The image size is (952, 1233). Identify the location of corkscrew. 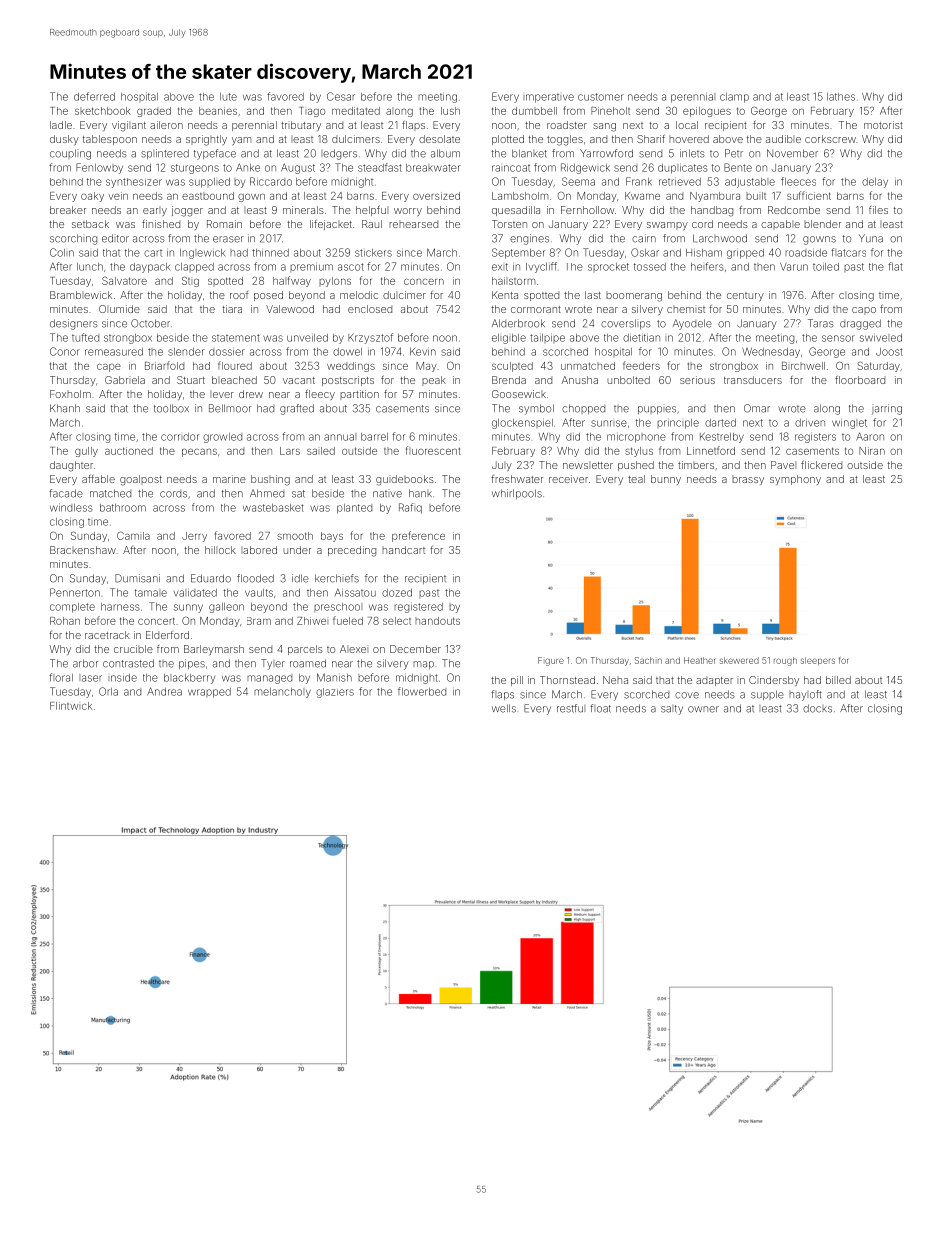
(830, 139).
